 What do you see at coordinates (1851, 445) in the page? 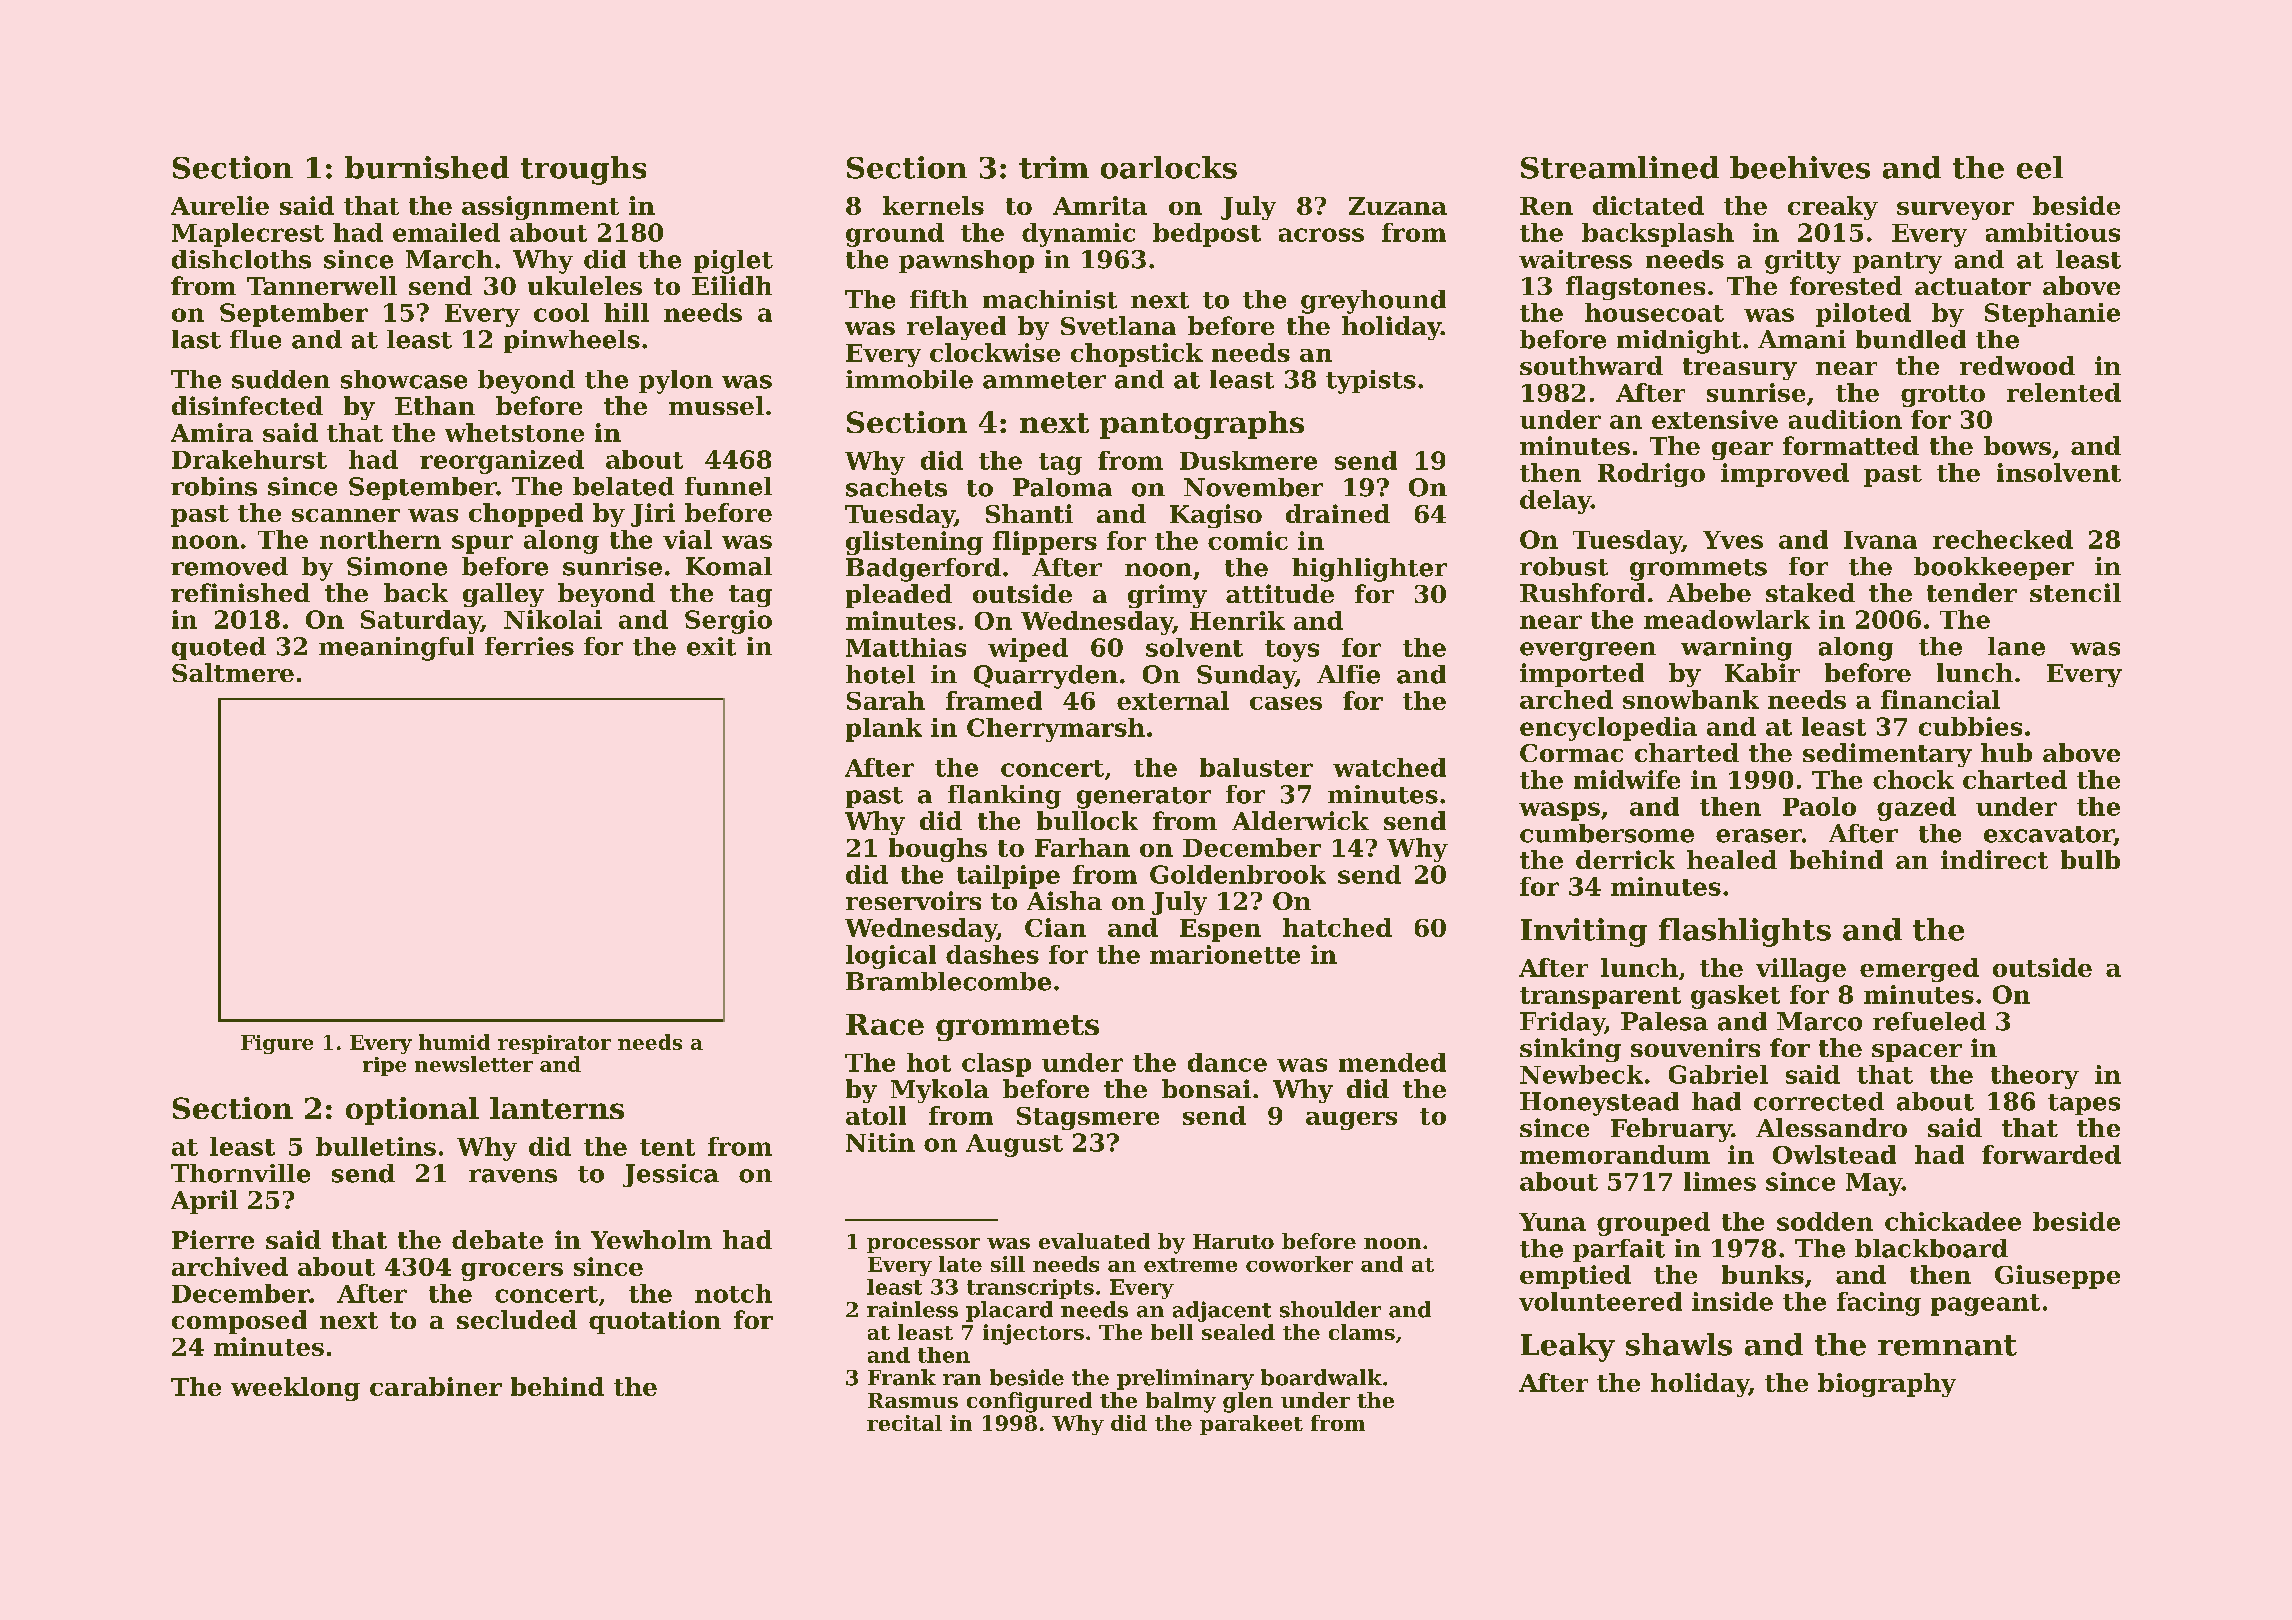
I see `formatted` at bounding box center [1851, 445].
